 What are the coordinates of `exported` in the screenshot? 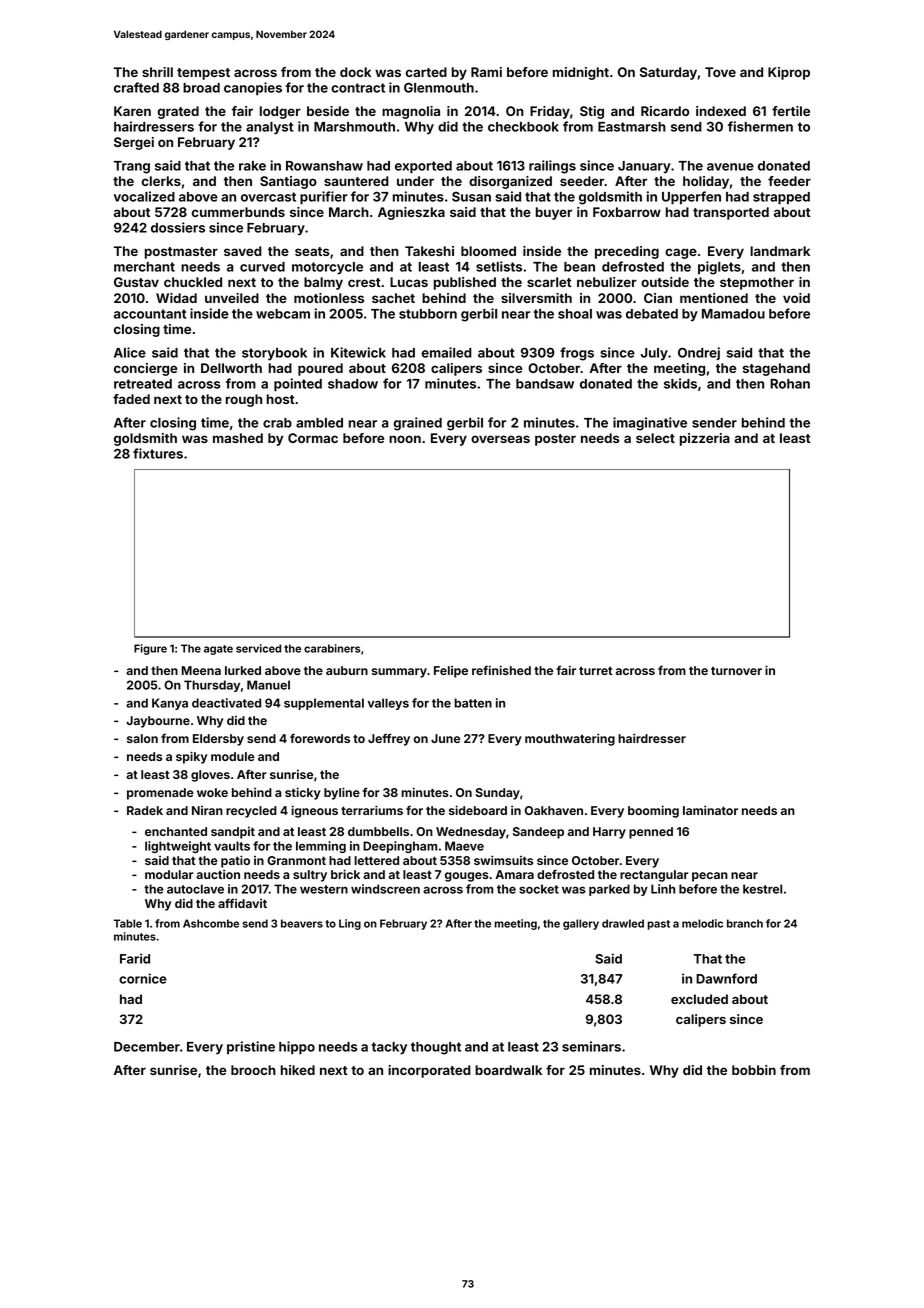 It's located at (423, 167).
